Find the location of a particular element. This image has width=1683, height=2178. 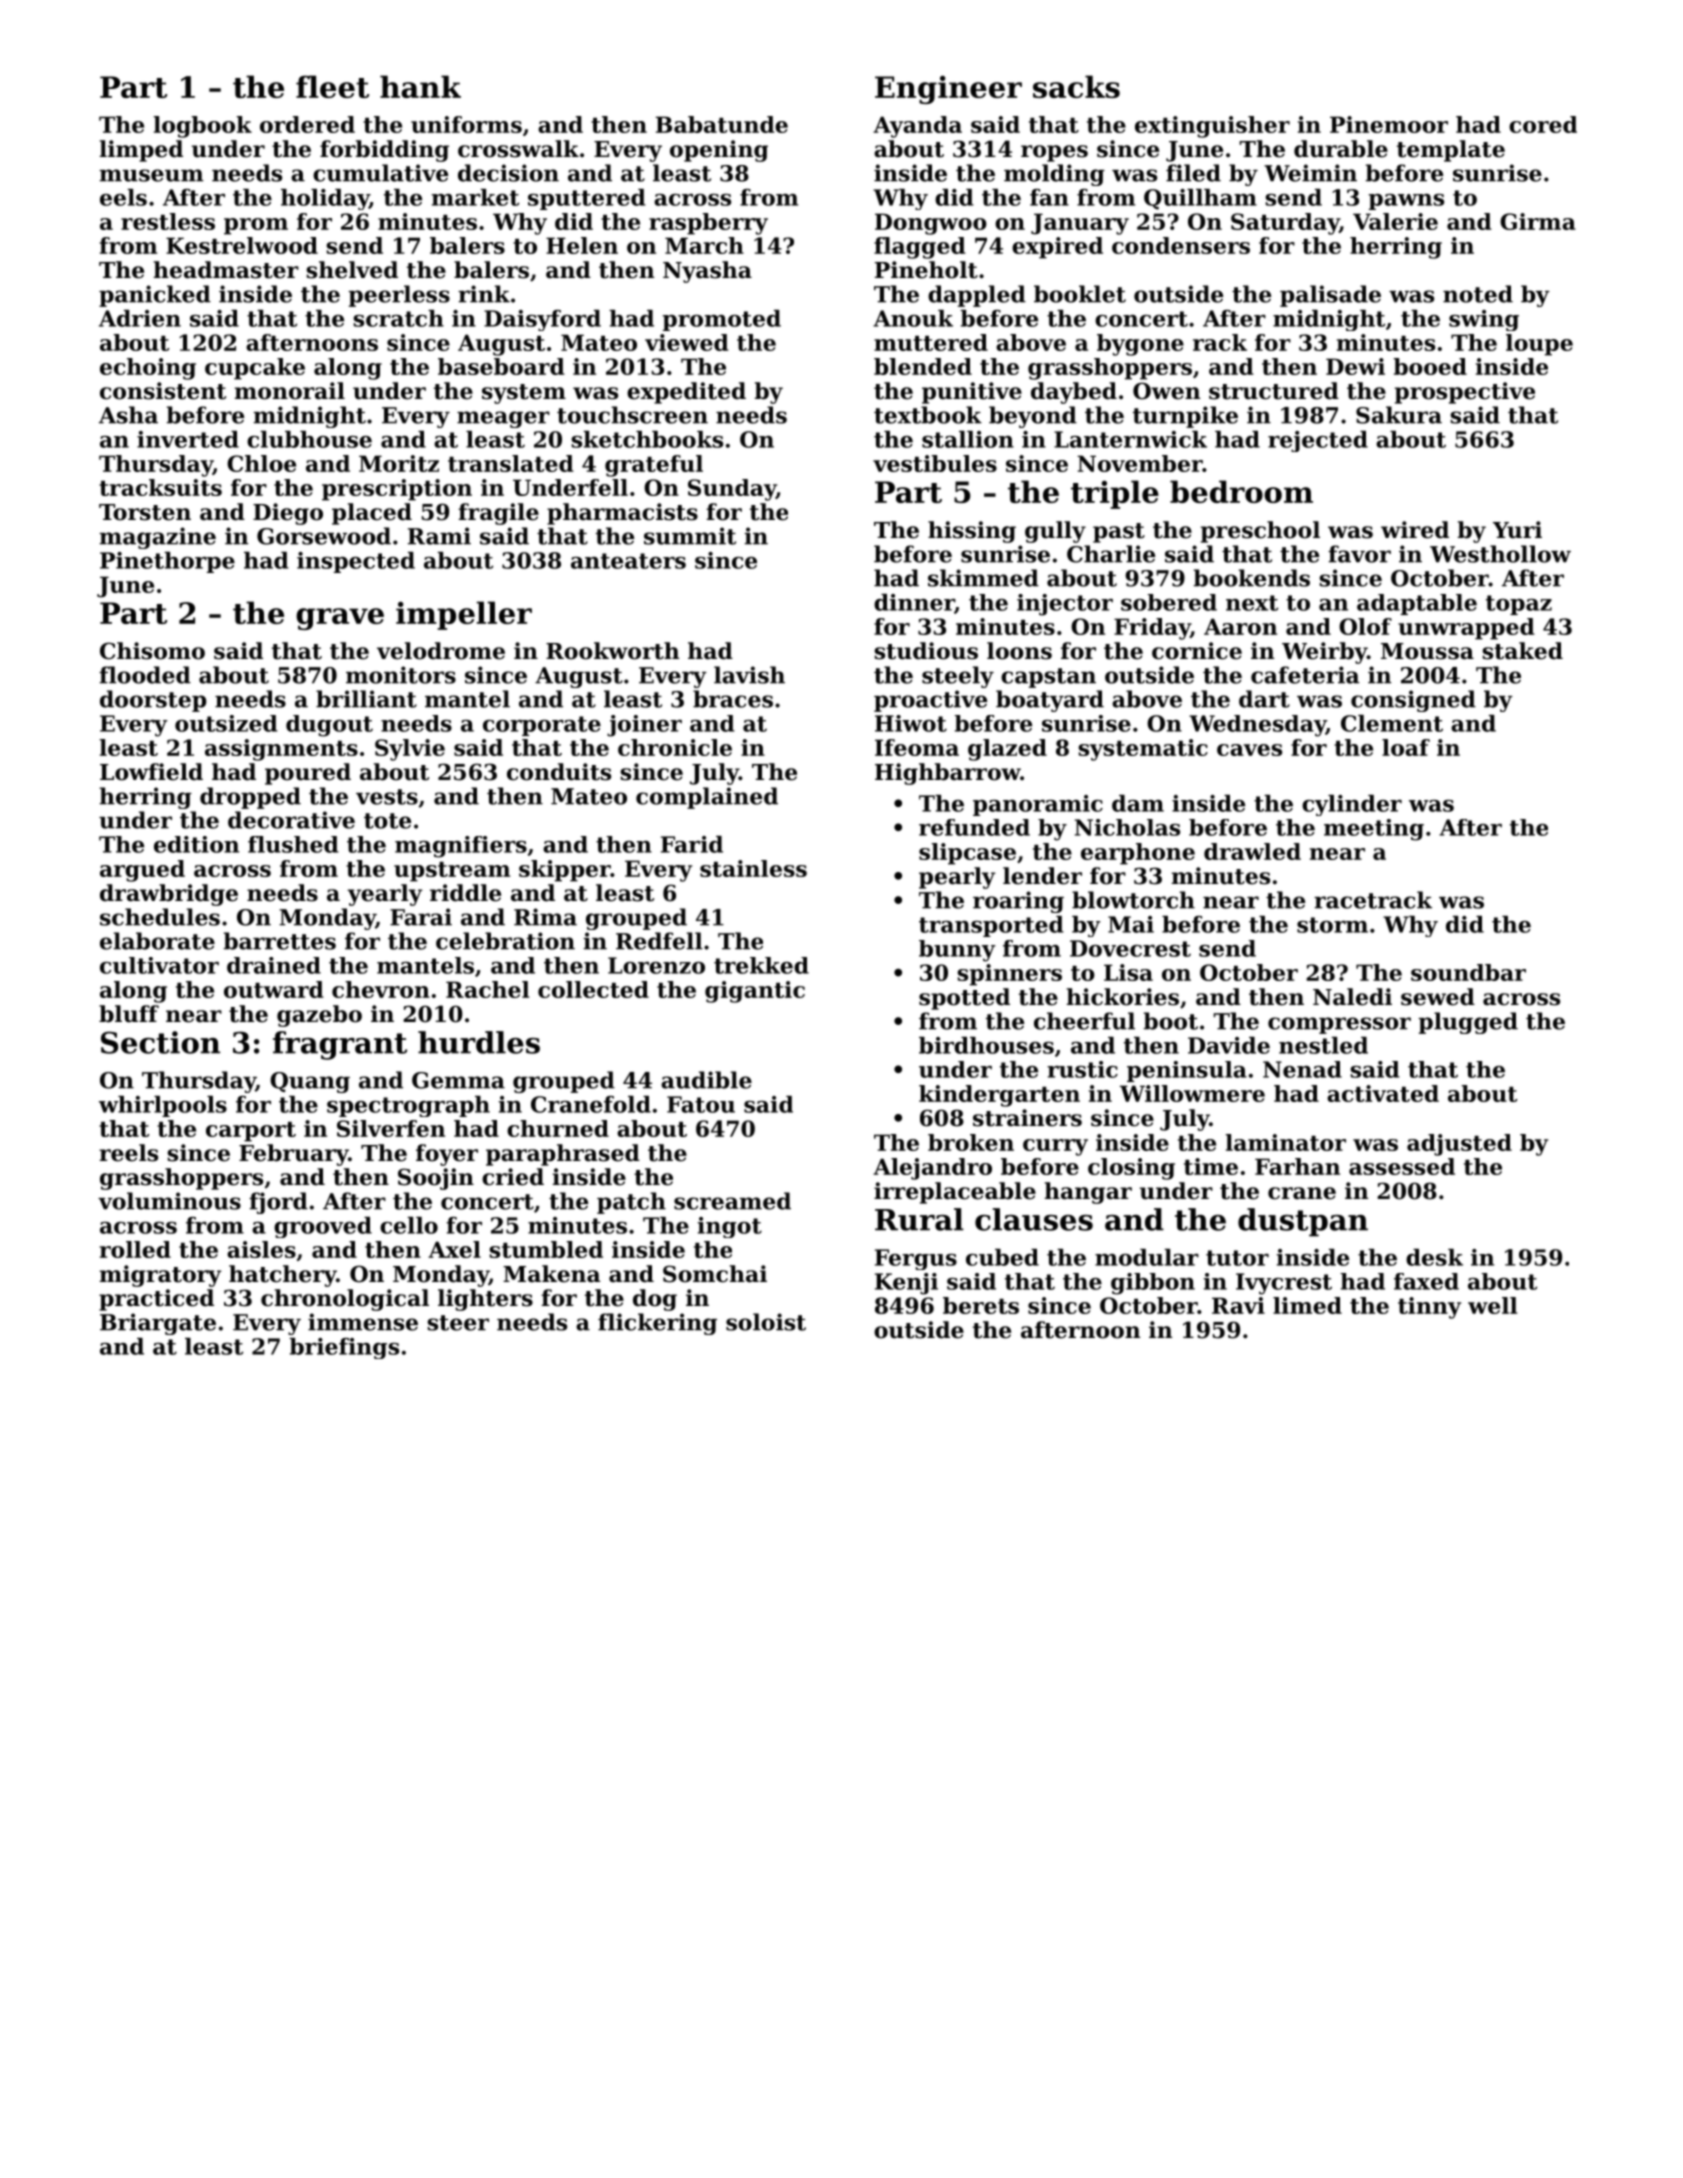

berets is located at coordinates (981, 1305).
